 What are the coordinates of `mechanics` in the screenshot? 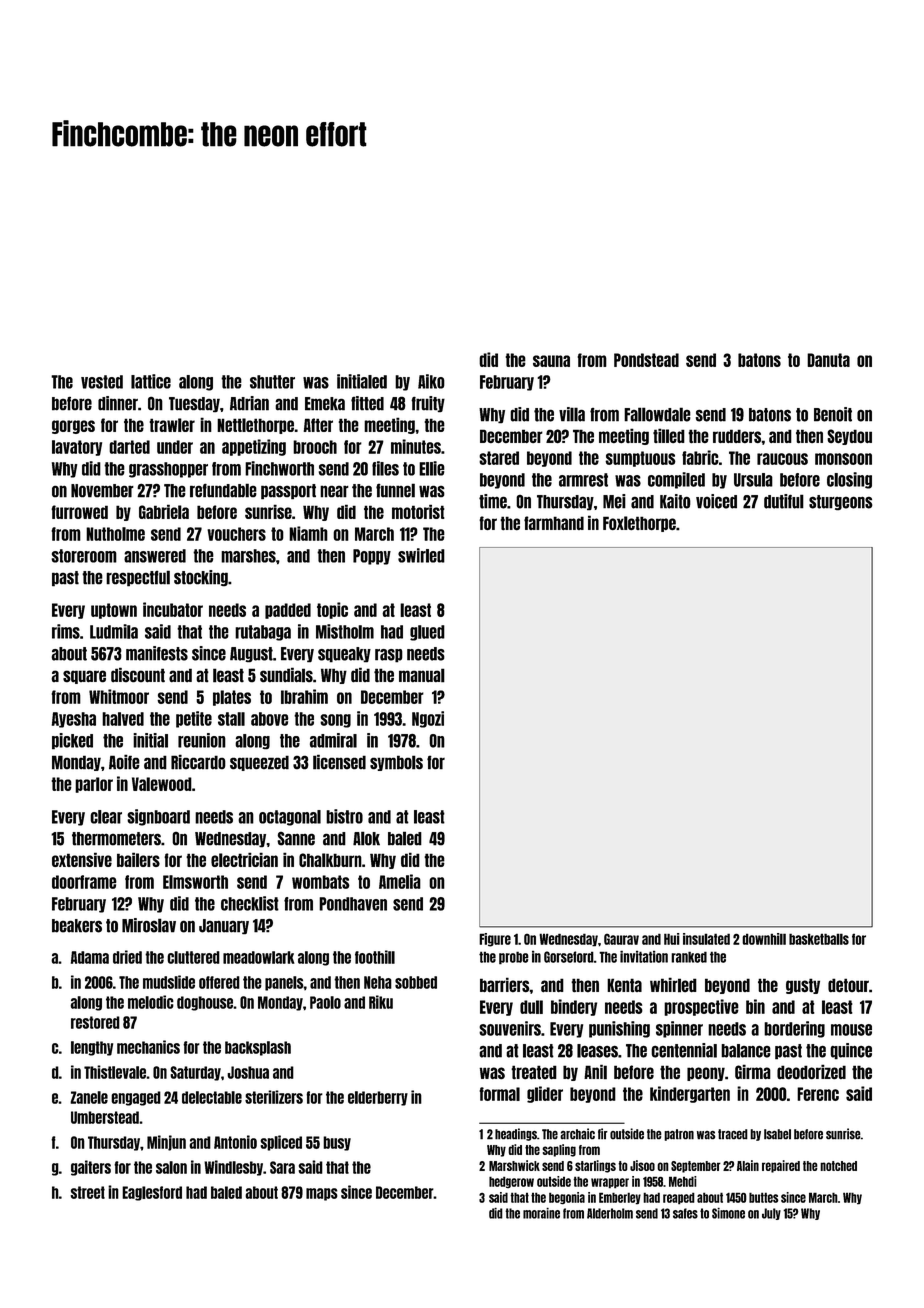 It's located at (148, 1047).
